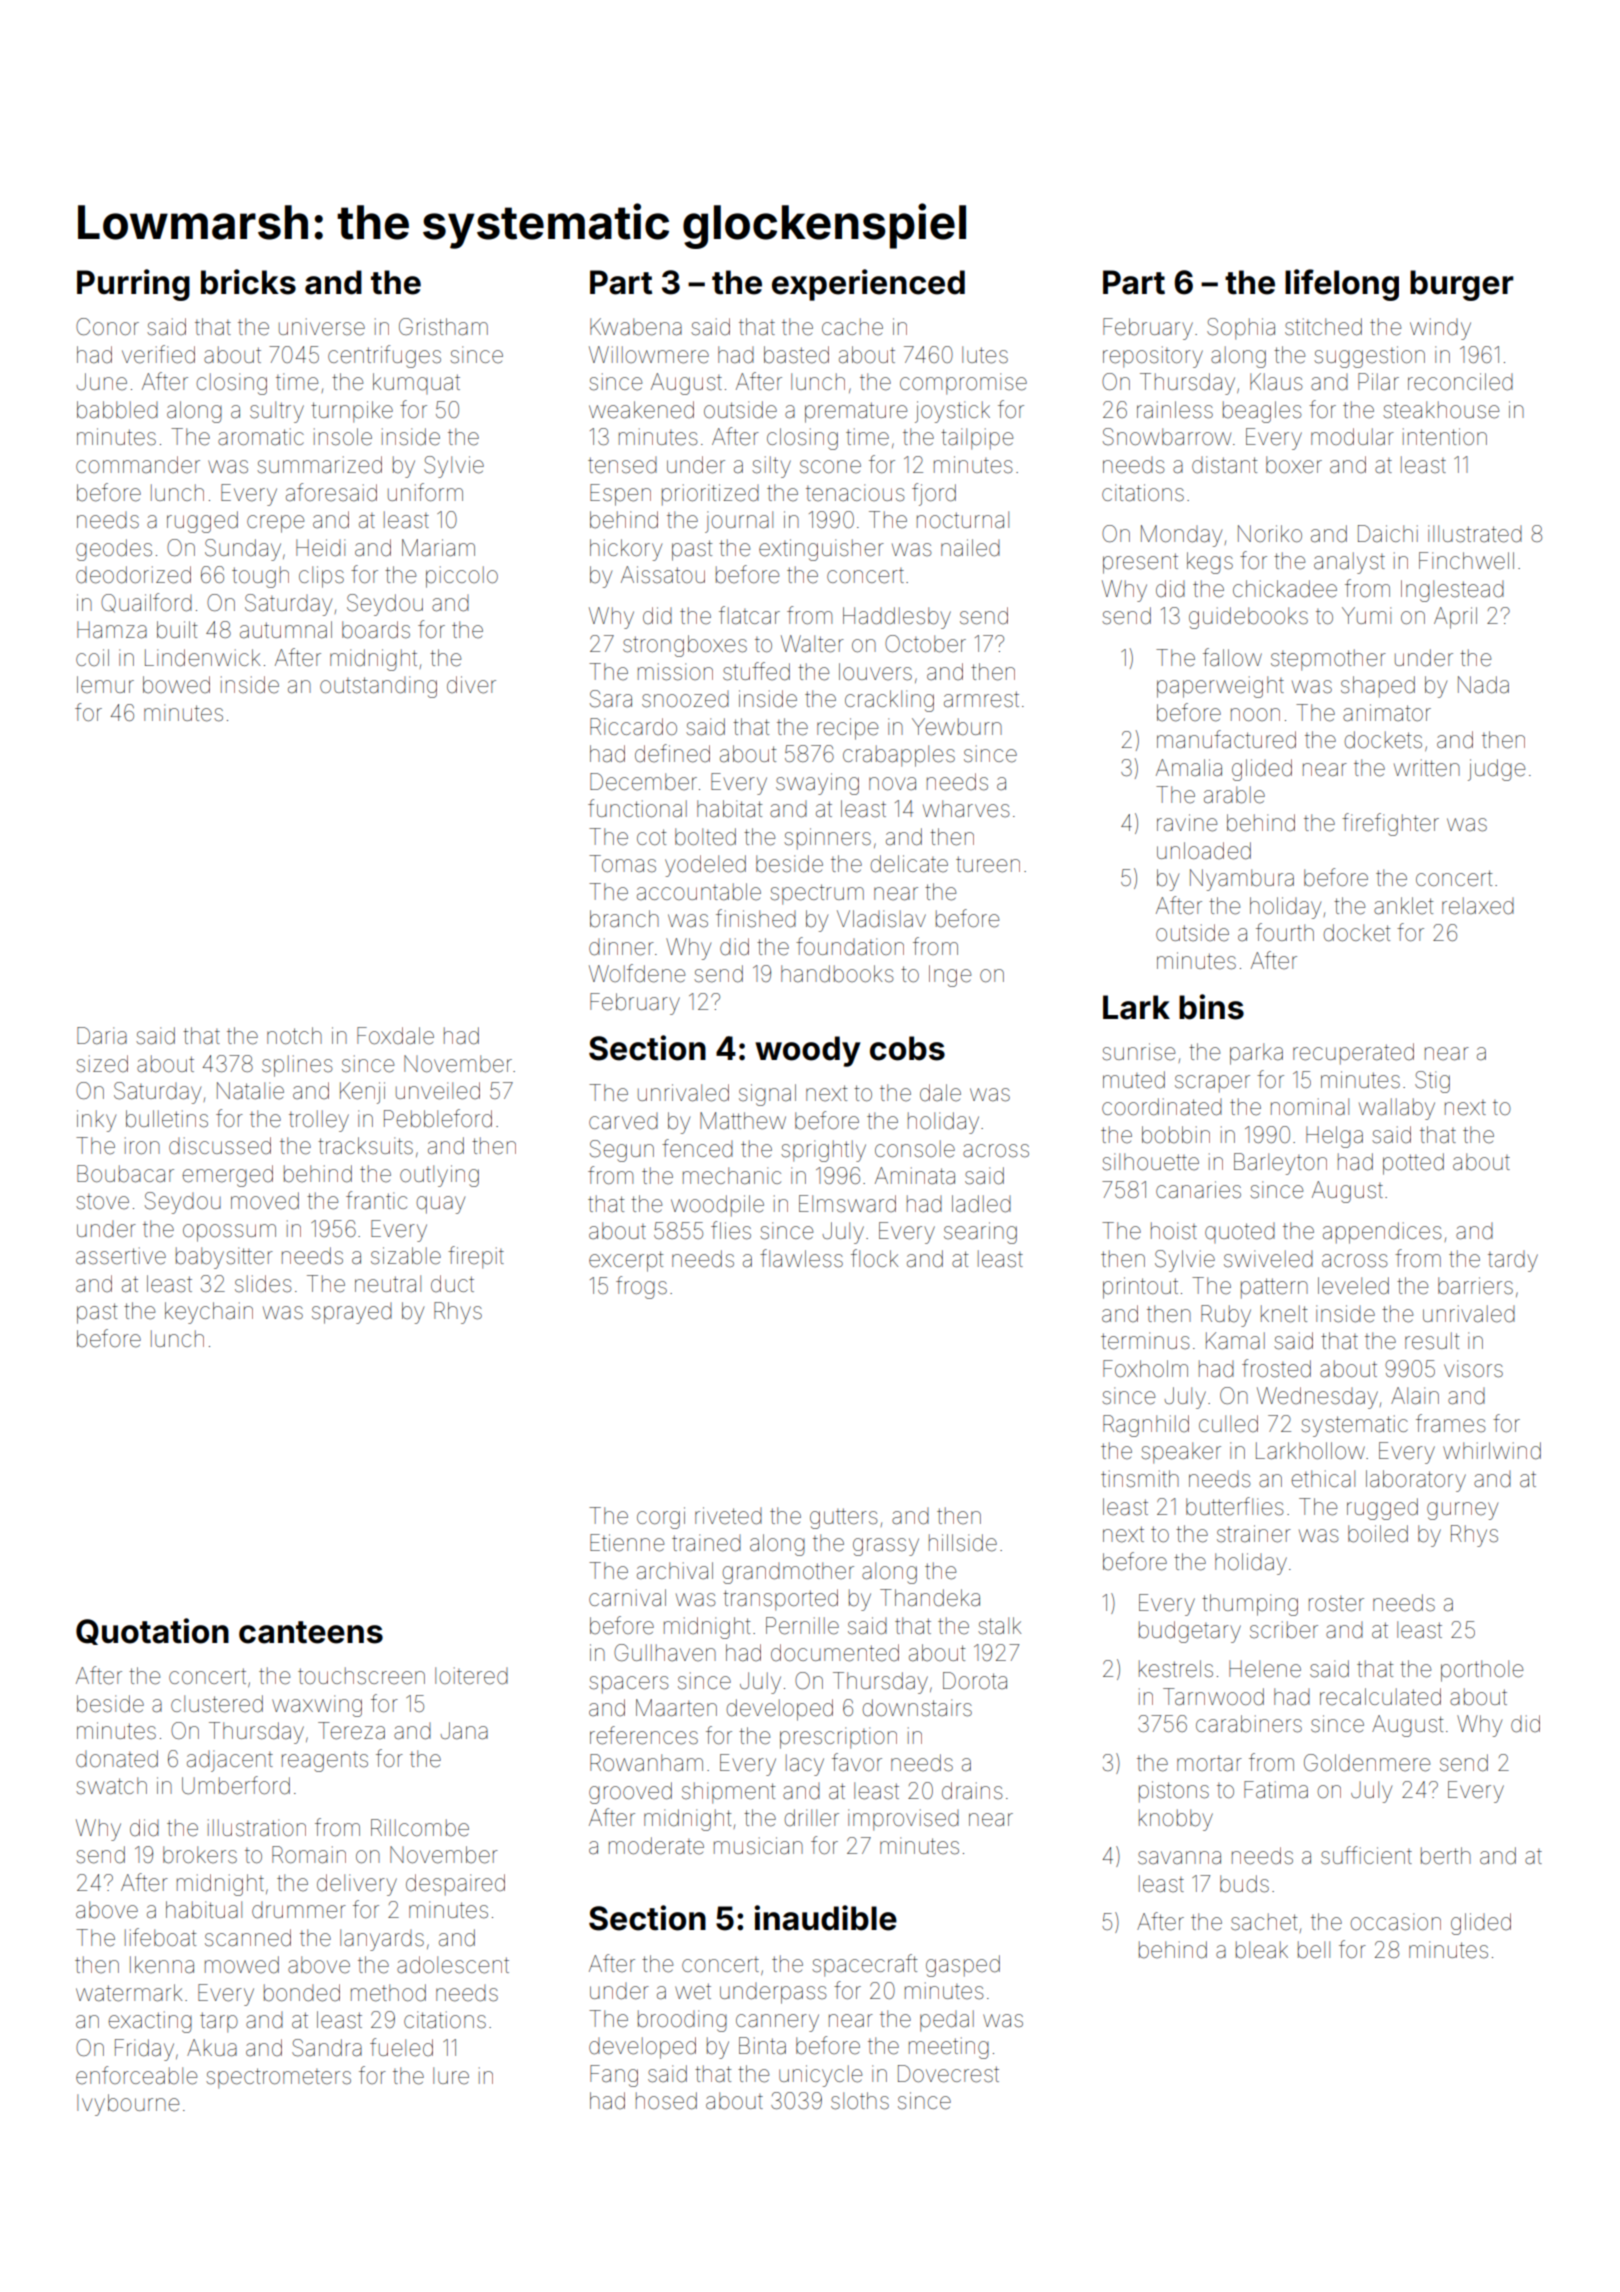 This page has width=1620, height=2292. I want to click on lifeboat, so click(161, 1937).
